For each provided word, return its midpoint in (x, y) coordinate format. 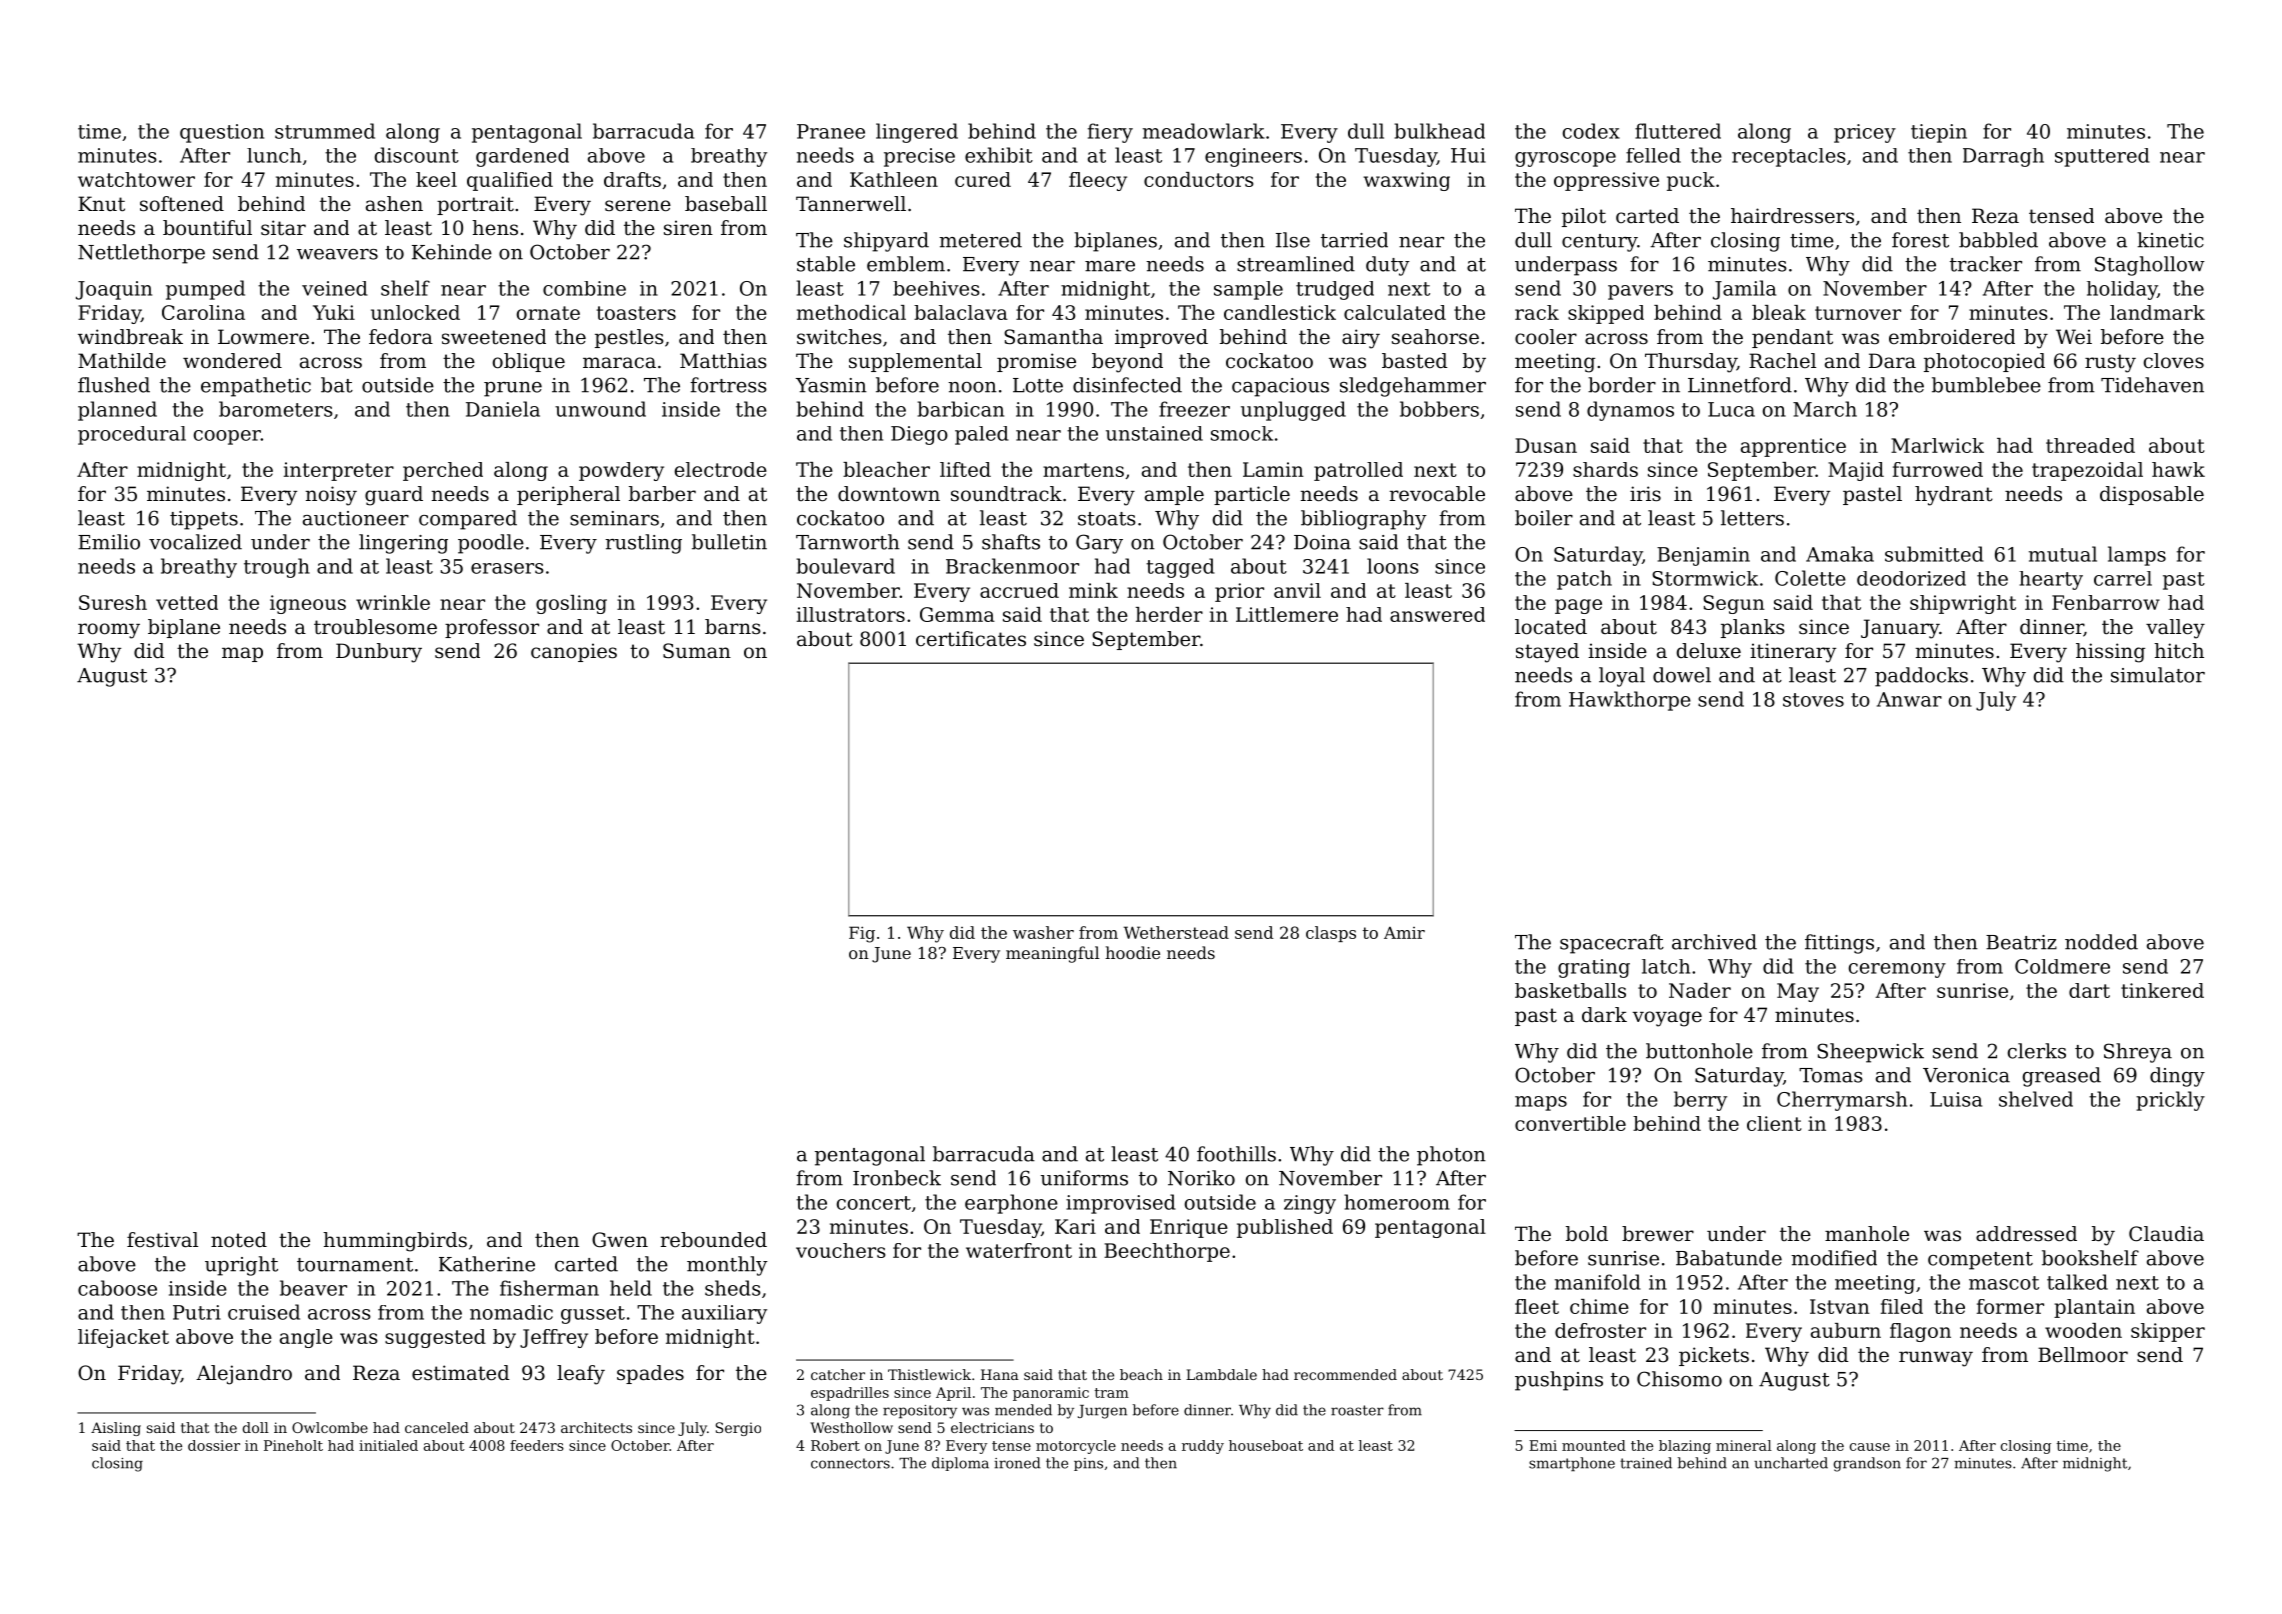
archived (1714, 942)
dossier (214, 1445)
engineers (1253, 157)
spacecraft (1612, 944)
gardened (522, 157)
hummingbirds (395, 1242)
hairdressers (1792, 216)
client (1774, 1123)
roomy (109, 631)
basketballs (1570, 990)
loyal (1622, 677)
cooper (227, 437)
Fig (862, 934)
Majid (1856, 471)
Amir (1404, 933)
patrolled (1358, 471)
